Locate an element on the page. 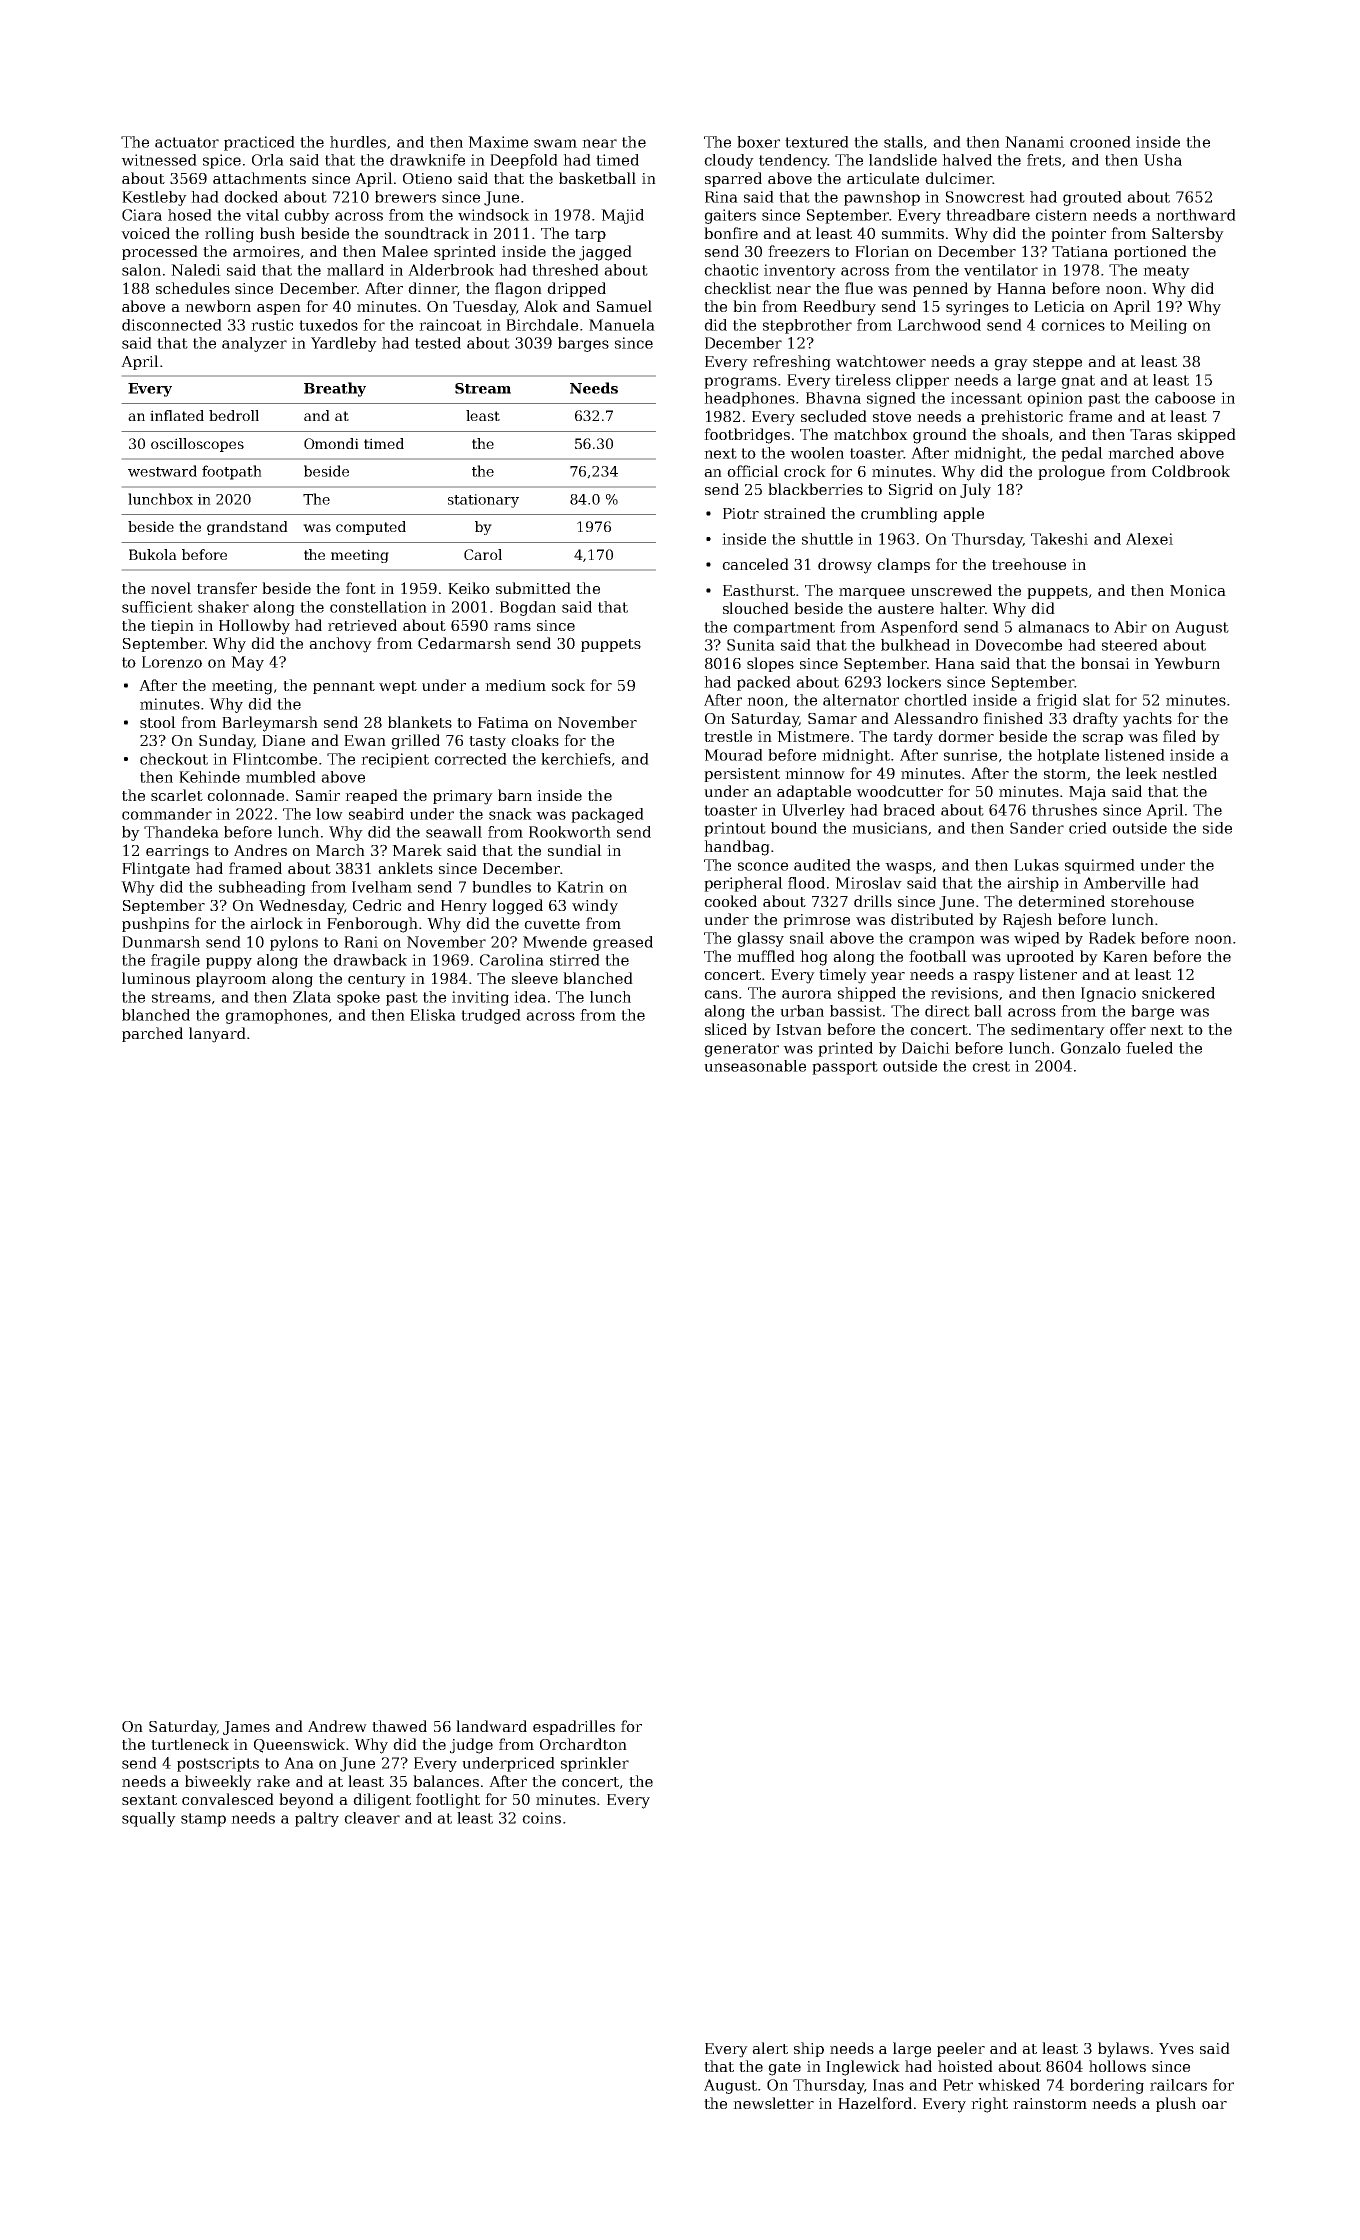 This image has height=2240, width=1360. lanyard is located at coordinates (217, 1035).
